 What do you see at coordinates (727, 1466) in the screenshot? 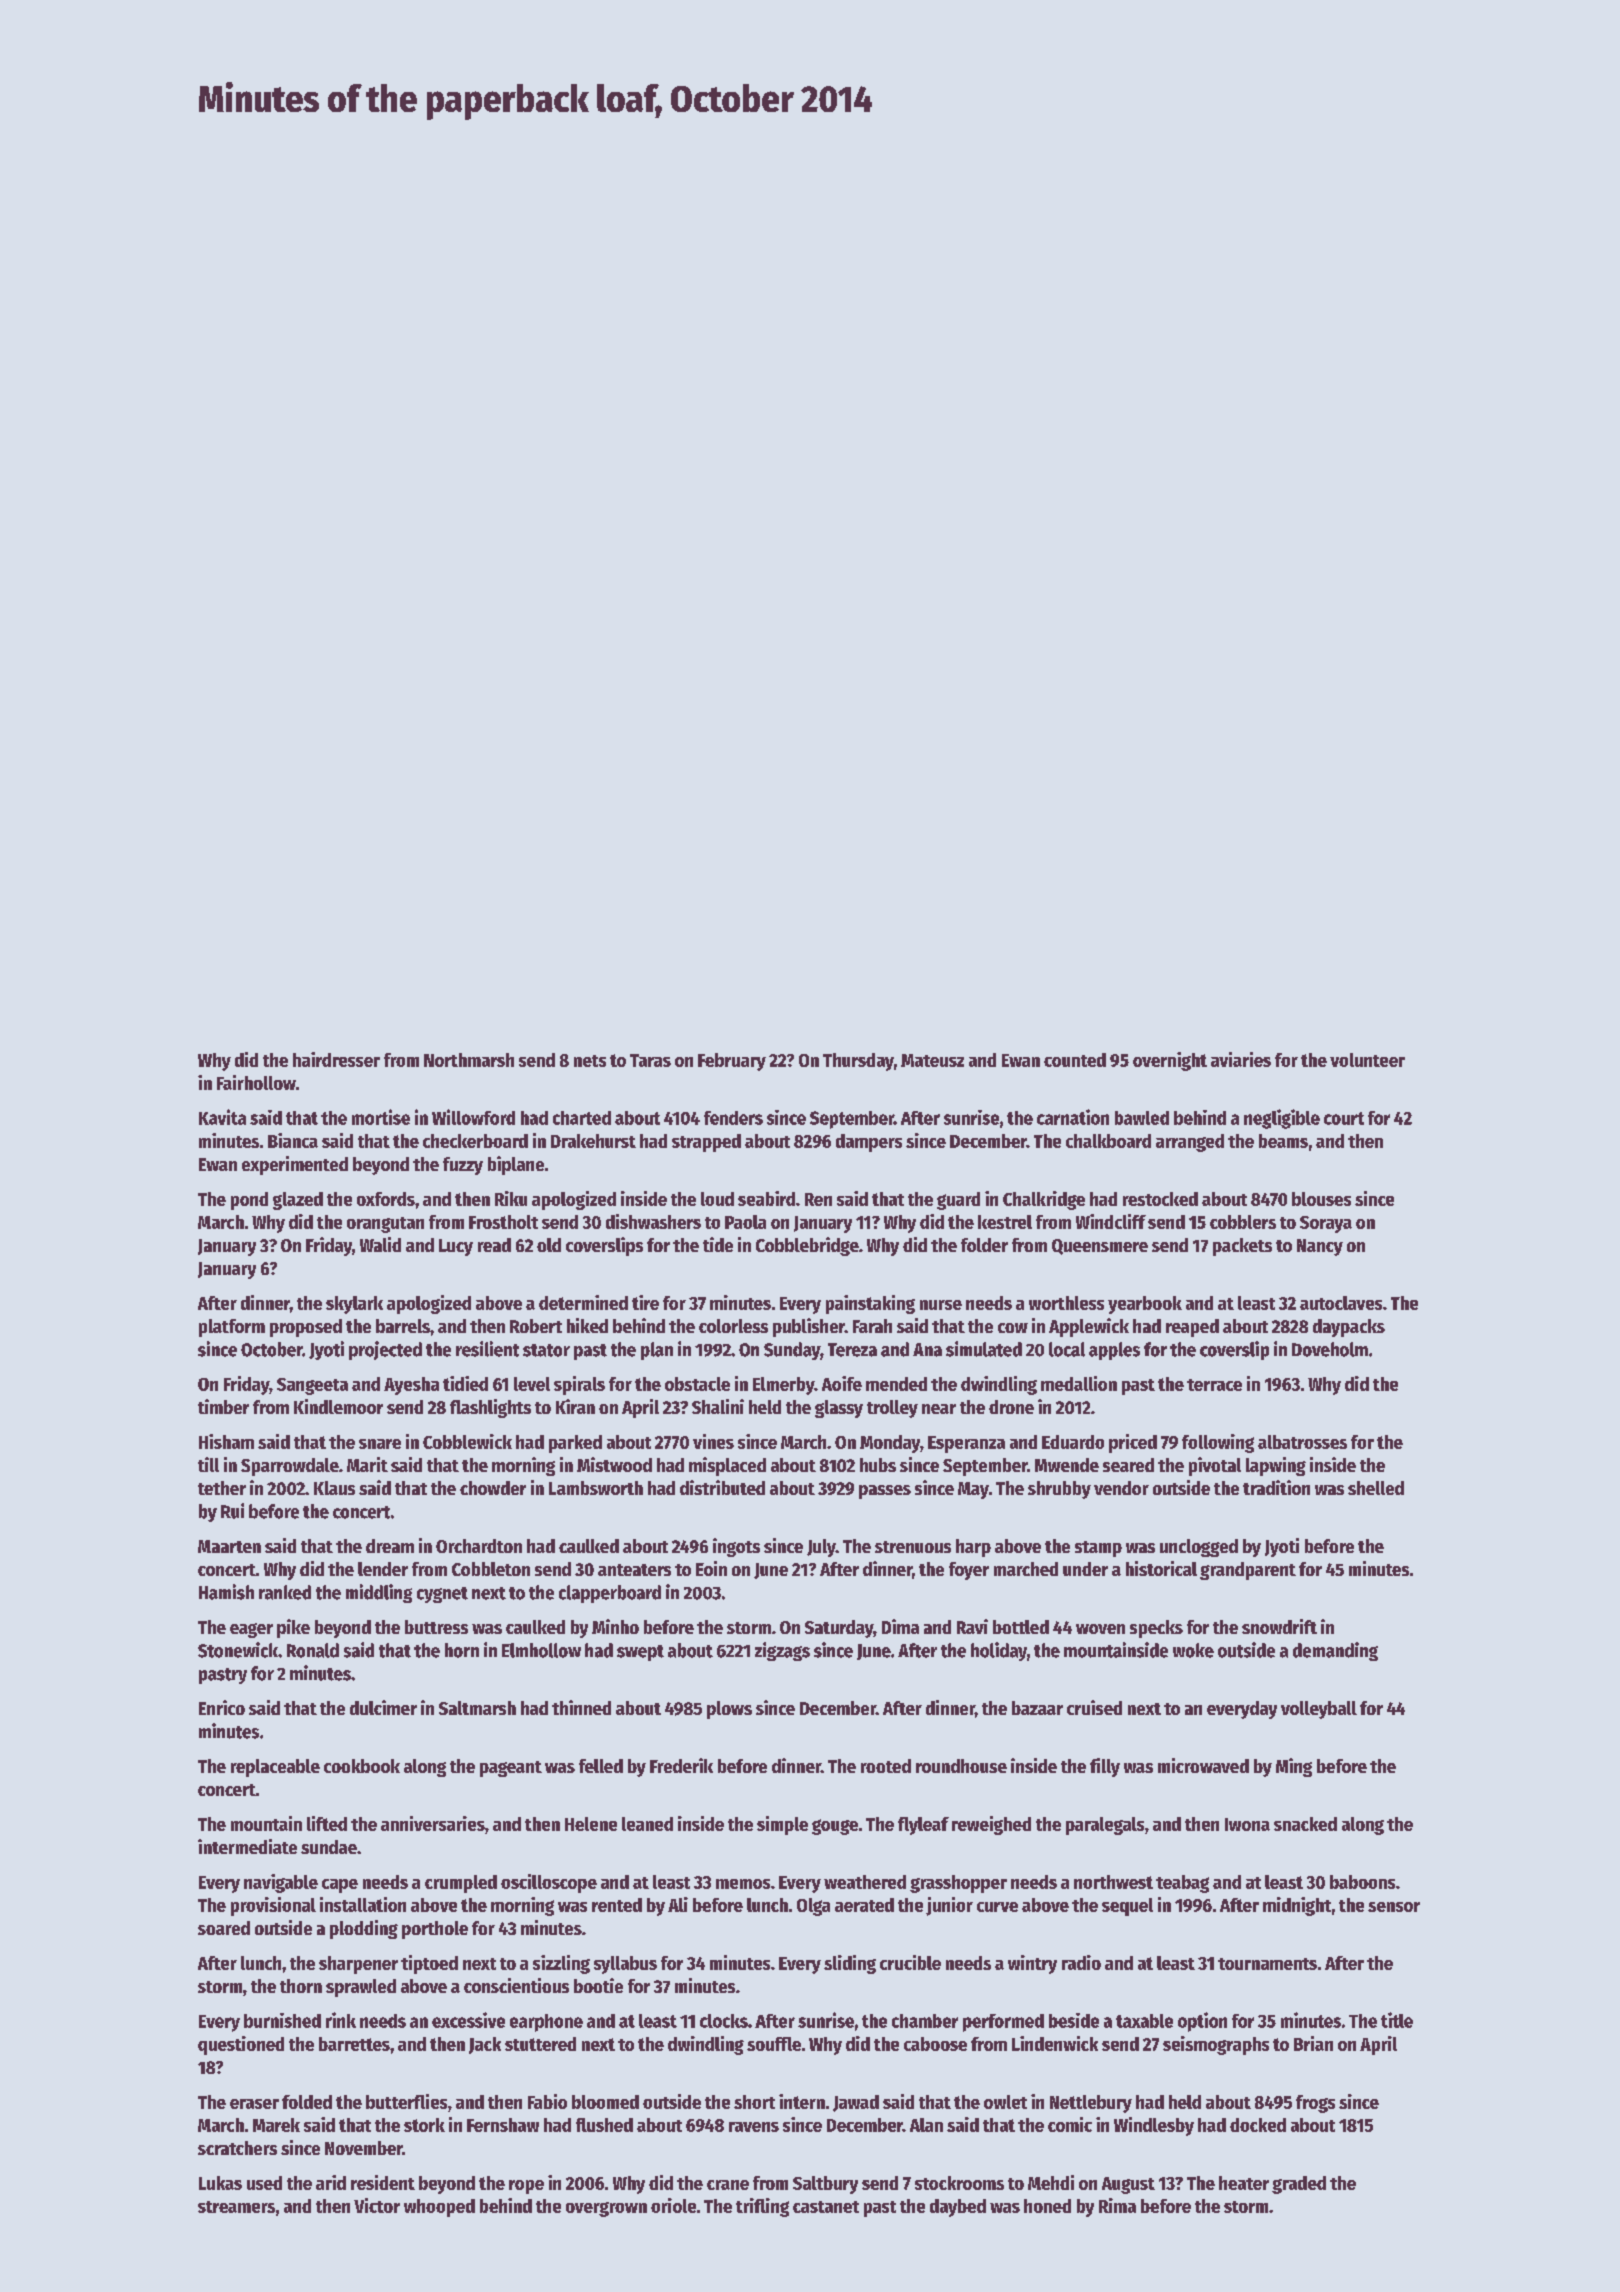
I see `misplaced` at bounding box center [727, 1466].
